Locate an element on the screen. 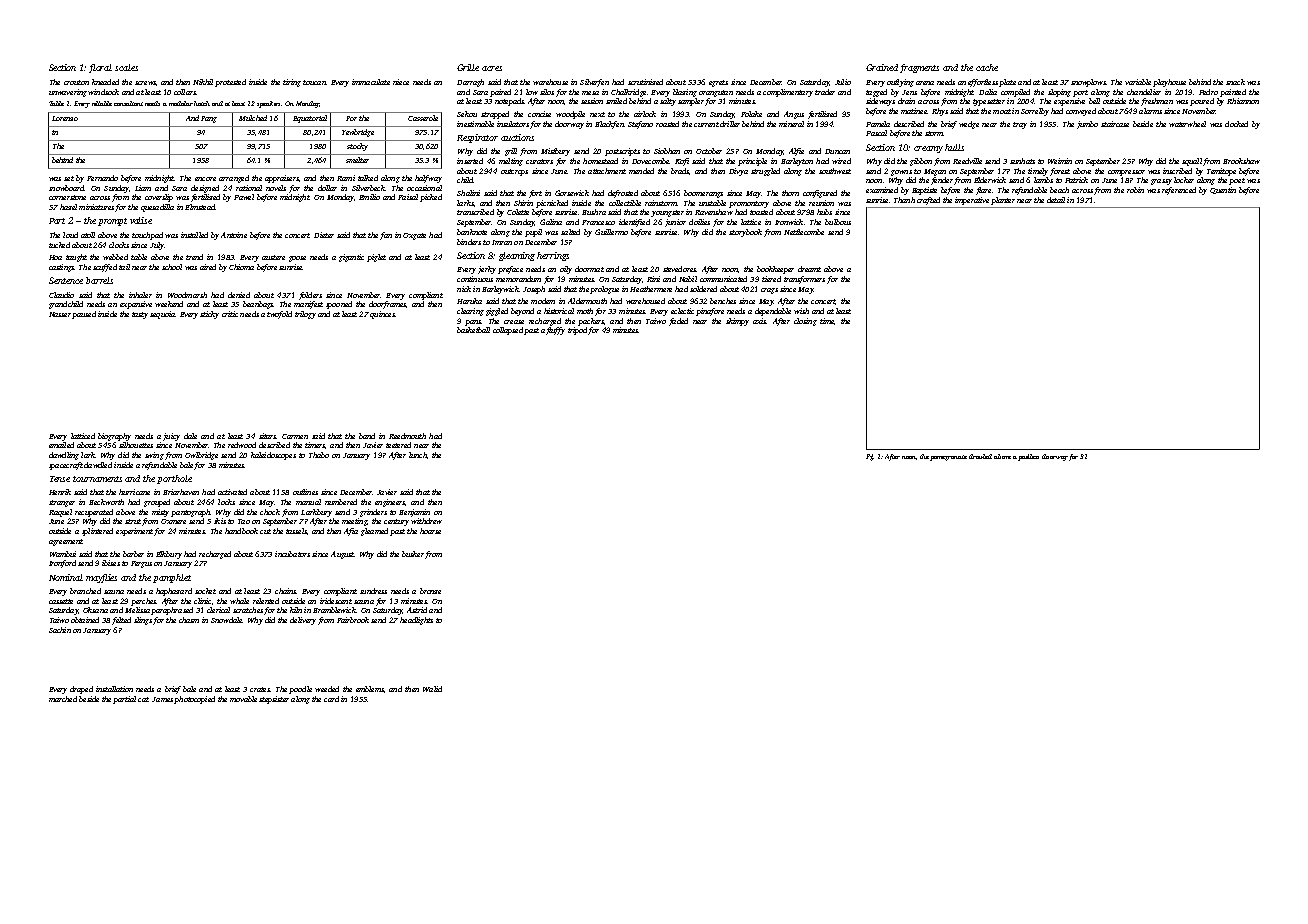  loud is located at coordinates (70, 235).
